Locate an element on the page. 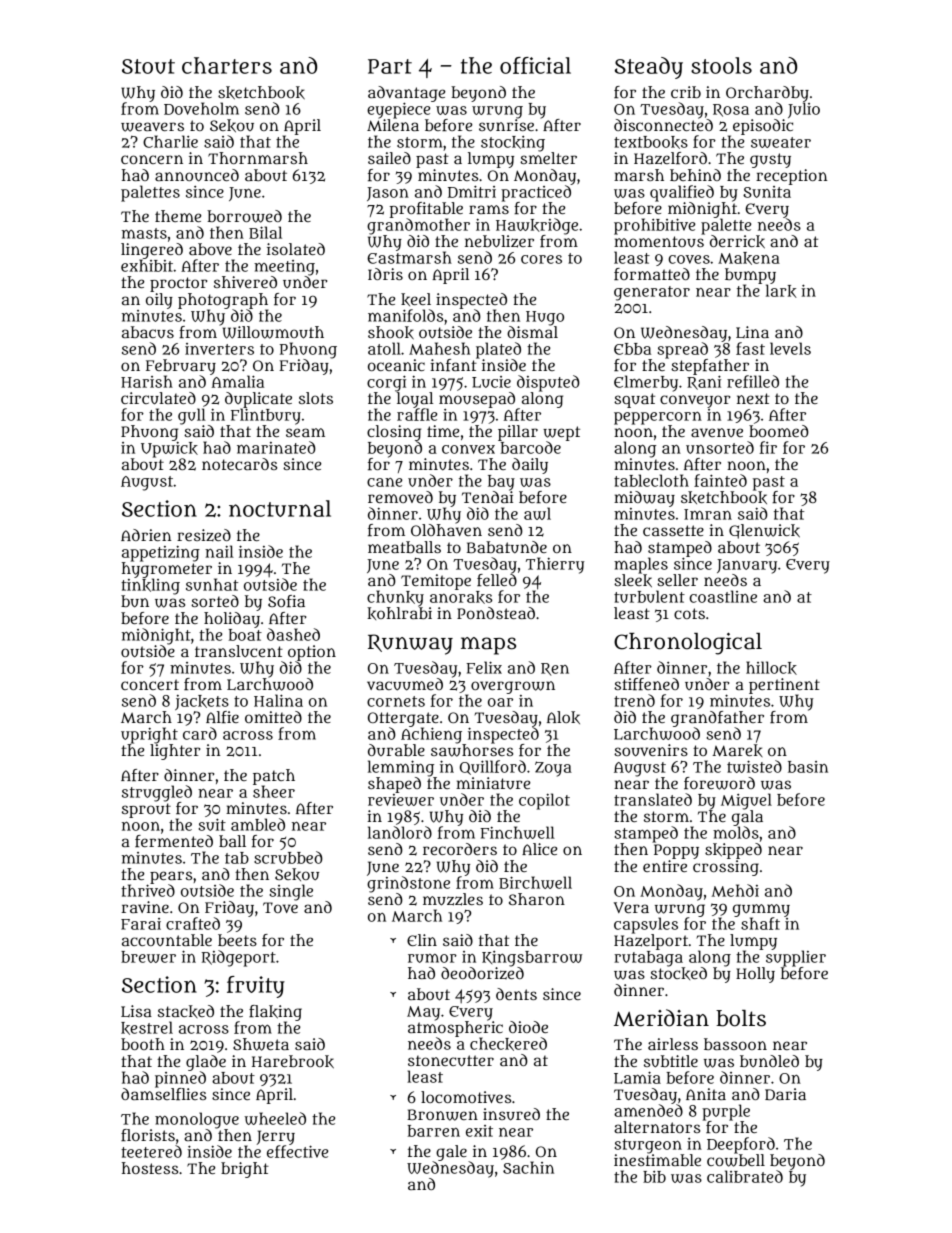  single is located at coordinates (291, 892).
